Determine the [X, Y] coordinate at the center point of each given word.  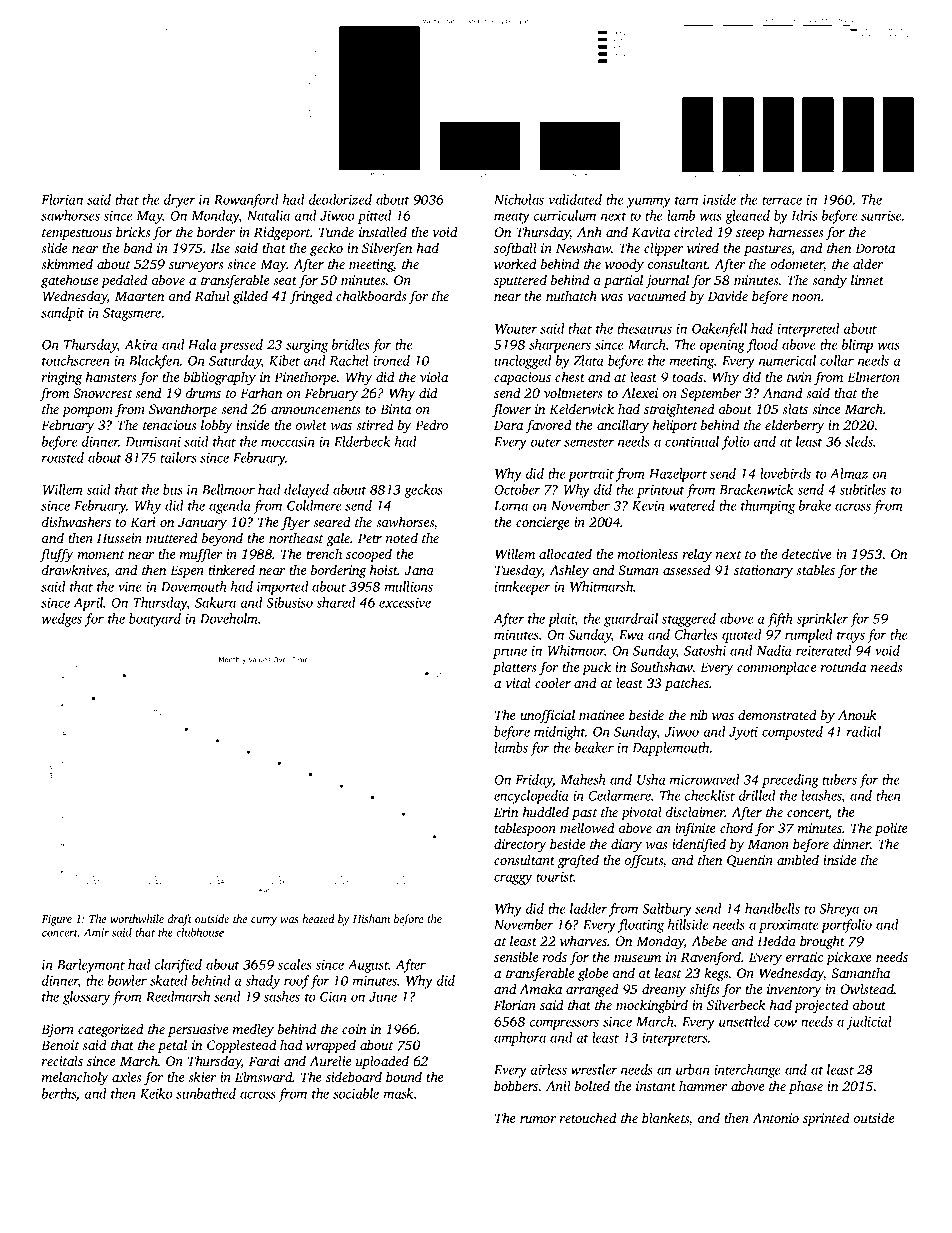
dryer [179, 201]
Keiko [156, 1093]
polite [891, 829]
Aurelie [330, 1061]
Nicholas [519, 199]
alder [868, 263]
